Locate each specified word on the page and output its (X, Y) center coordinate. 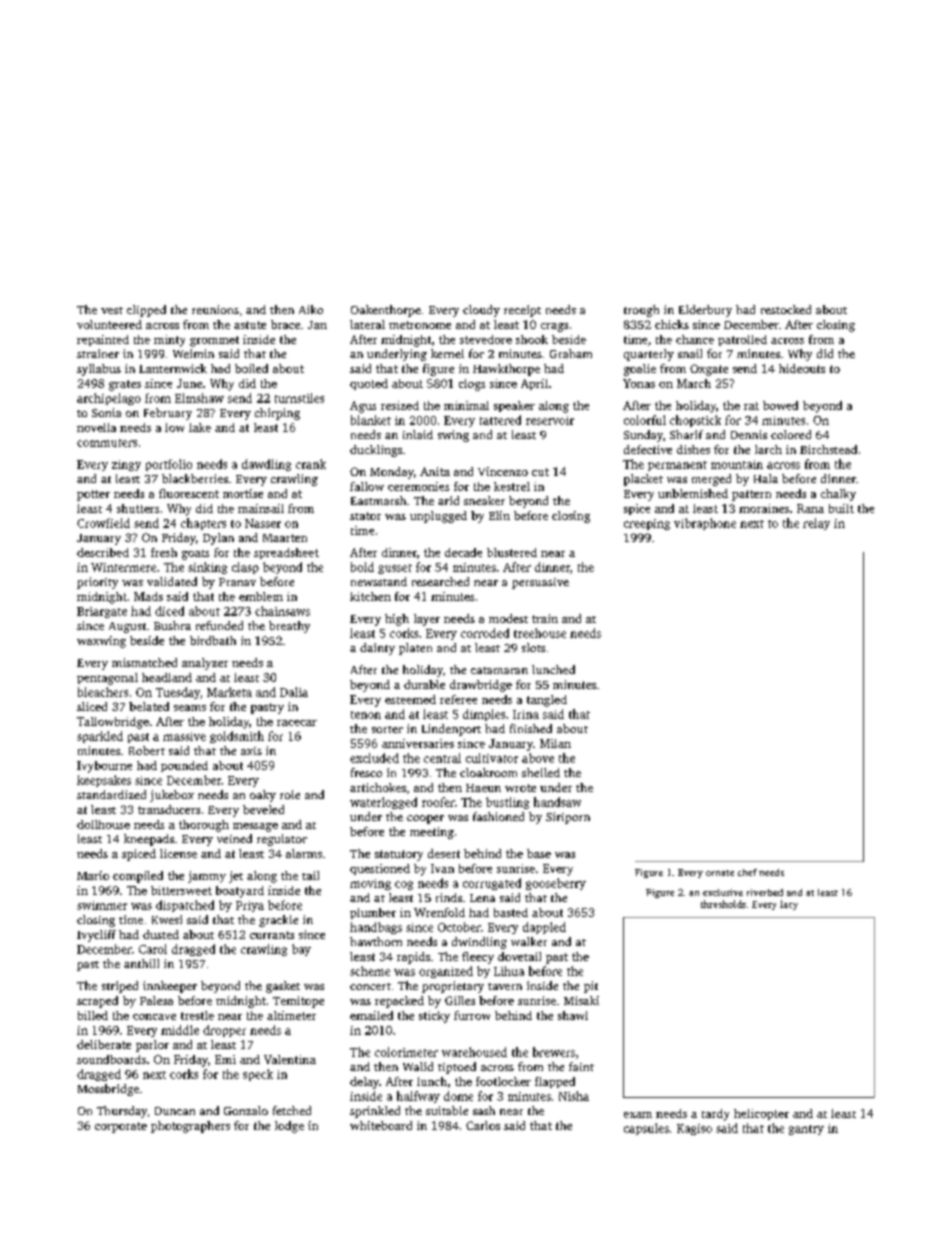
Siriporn (568, 818)
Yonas (639, 383)
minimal (466, 405)
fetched (292, 1110)
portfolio (169, 465)
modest (508, 618)
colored (791, 434)
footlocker (503, 1081)
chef (747, 872)
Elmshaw (199, 398)
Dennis (749, 434)
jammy (207, 877)
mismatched (144, 662)
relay (816, 524)
